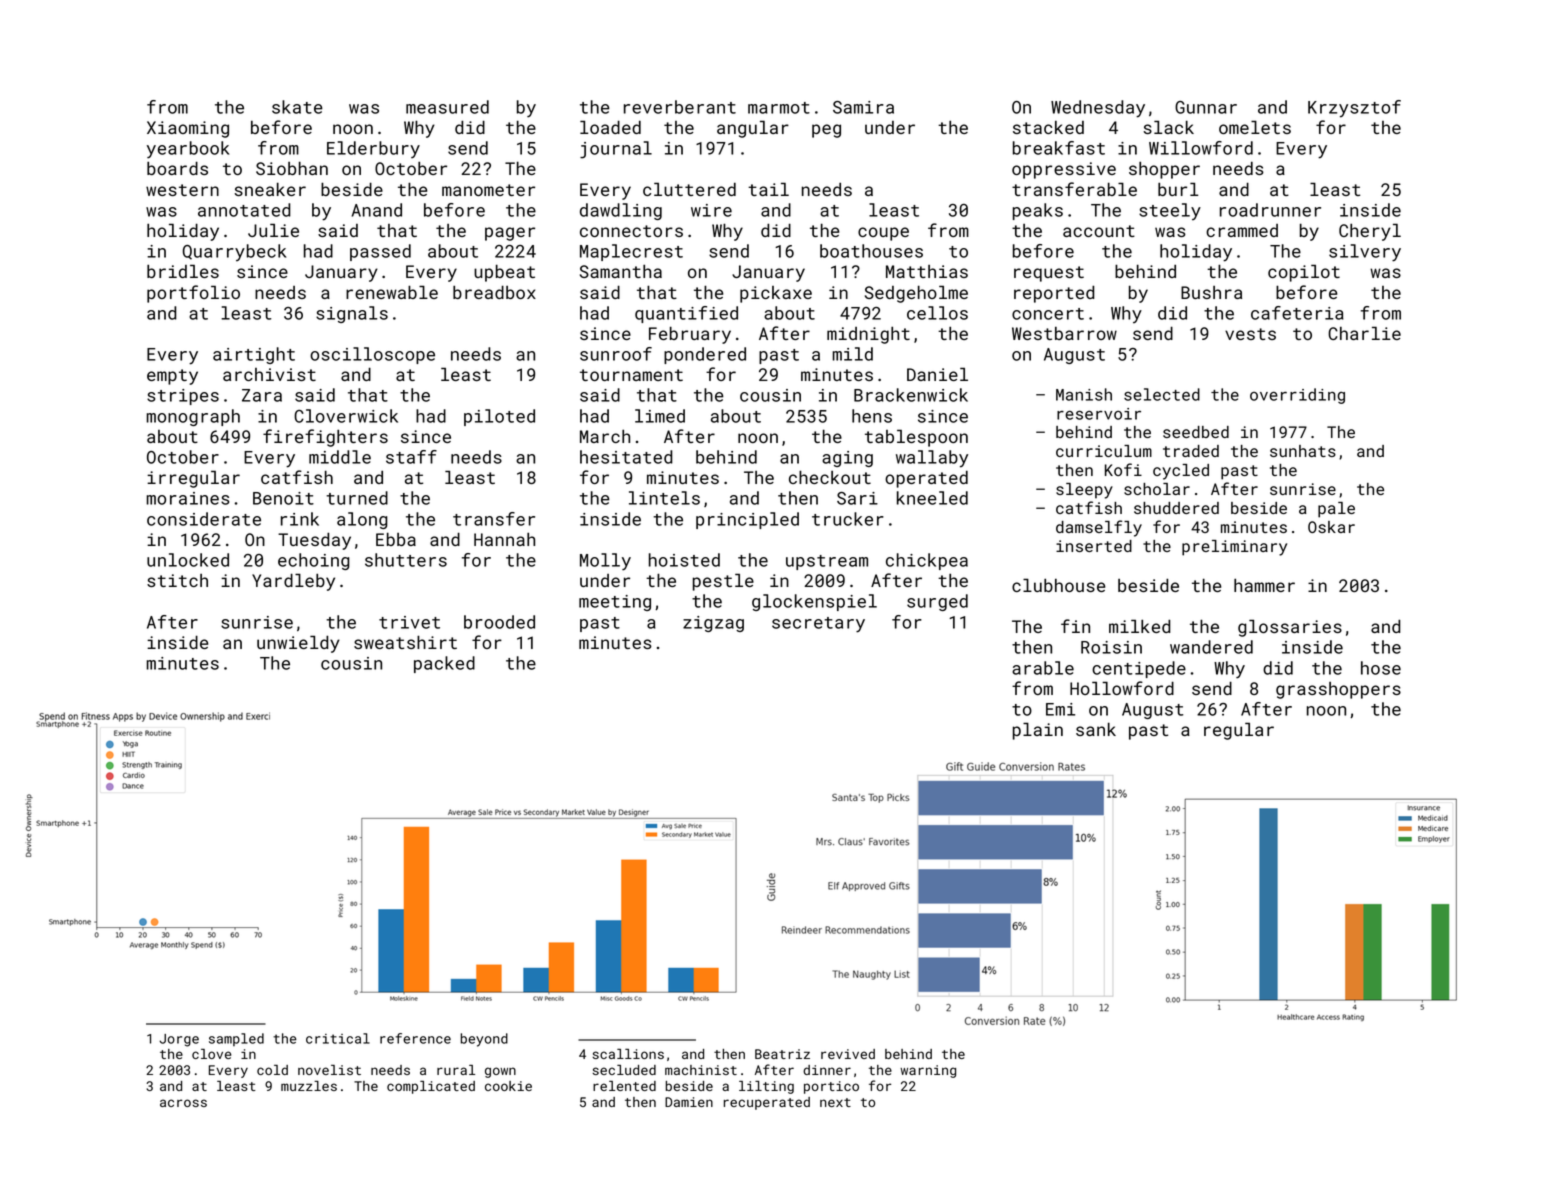  Describe the element at coordinates (835, 1102) in the image. I see `next` at that location.
